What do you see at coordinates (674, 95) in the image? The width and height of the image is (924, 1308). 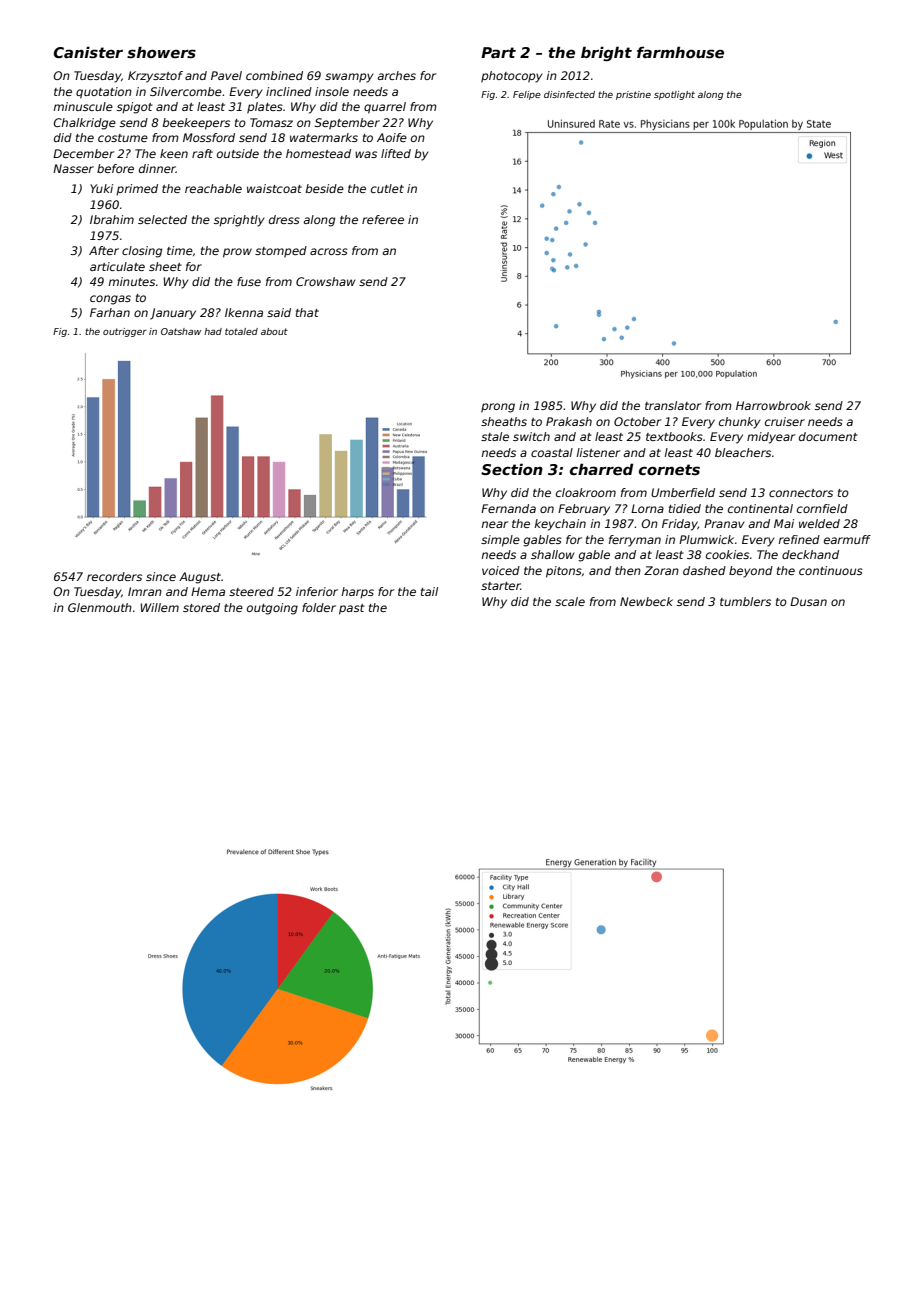 I see `spotlight` at bounding box center [674, 95].
